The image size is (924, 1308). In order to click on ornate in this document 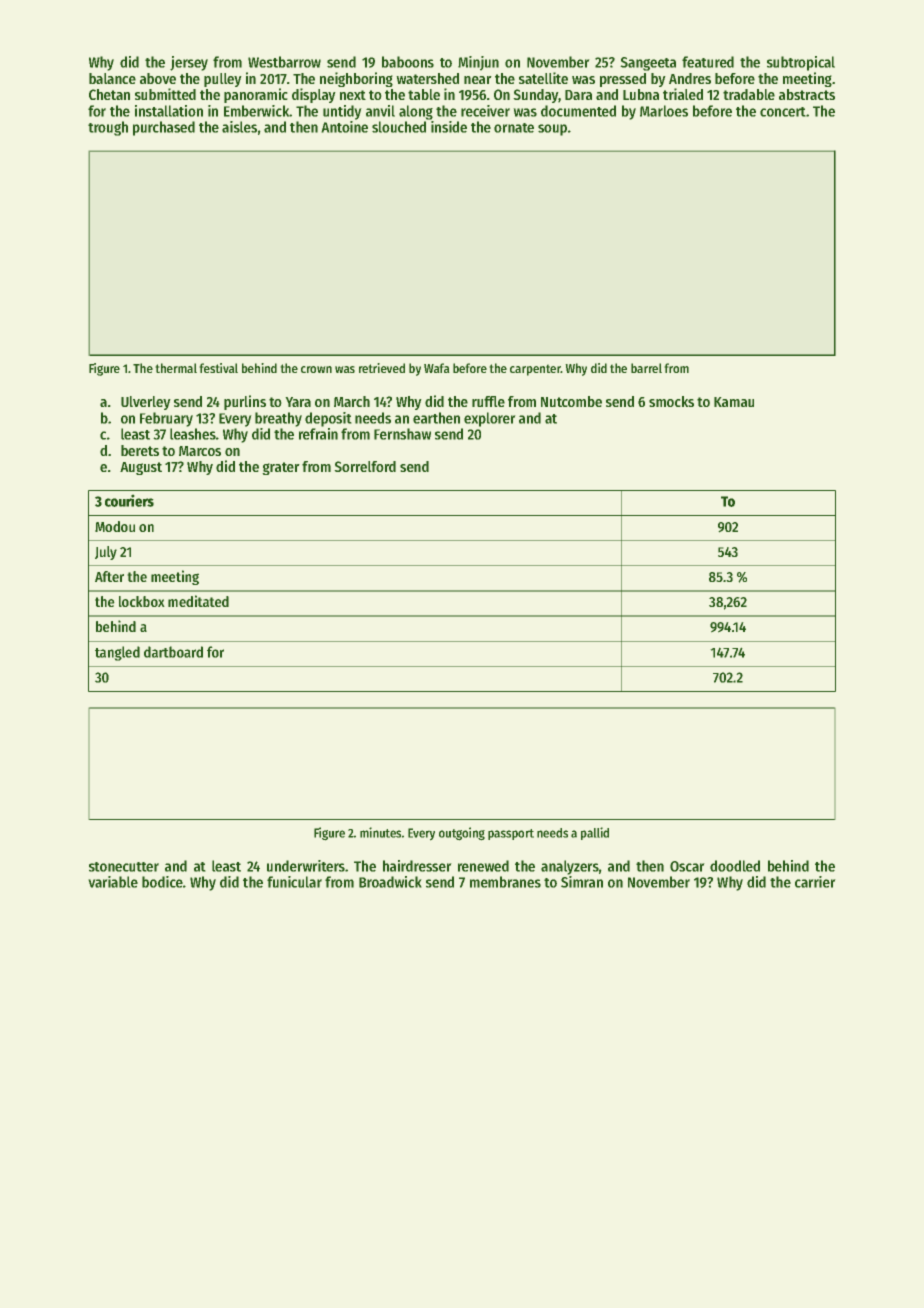, I will do `click(514, 128)`.
